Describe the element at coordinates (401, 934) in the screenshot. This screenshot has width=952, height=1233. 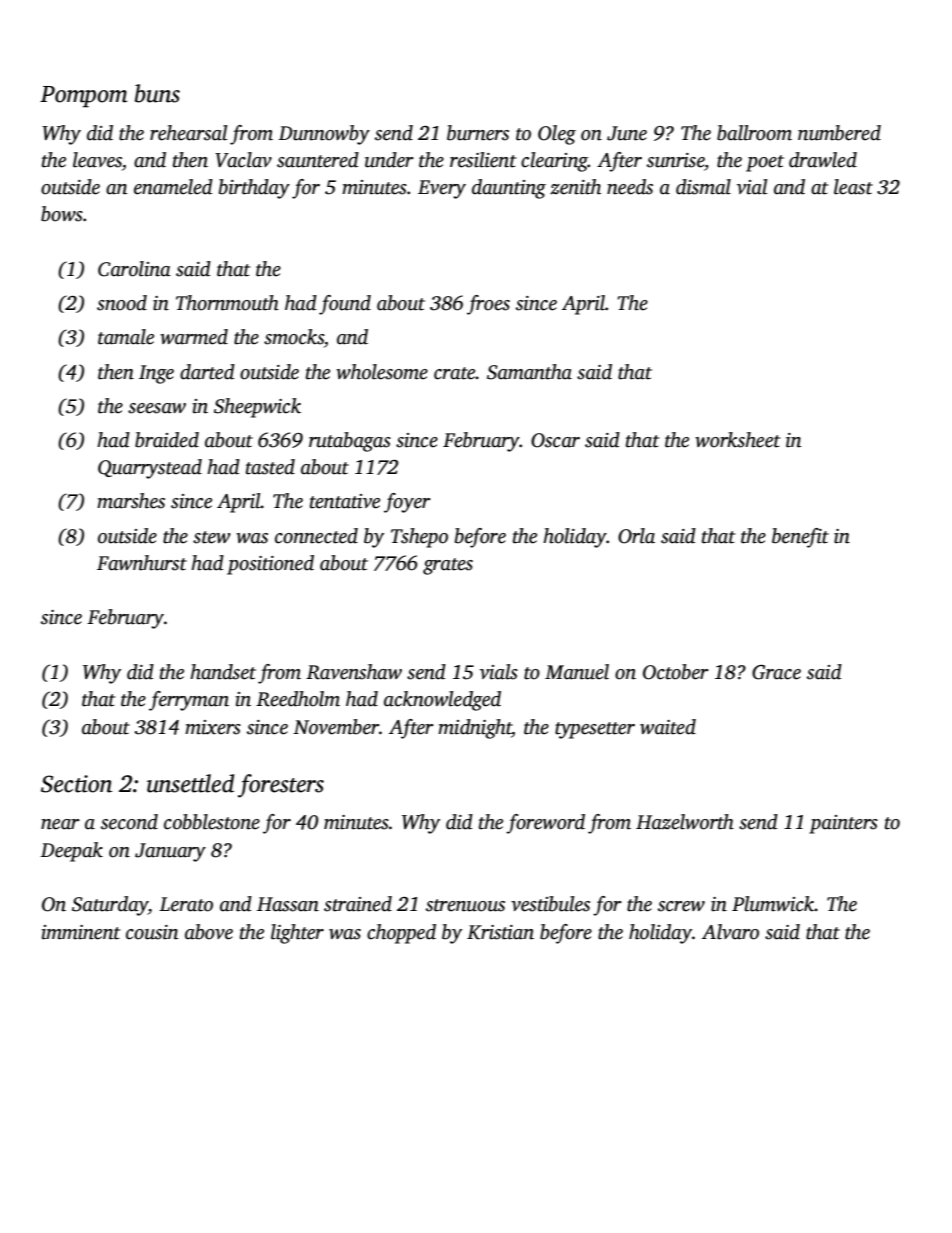
I see `chopped` at that location.
